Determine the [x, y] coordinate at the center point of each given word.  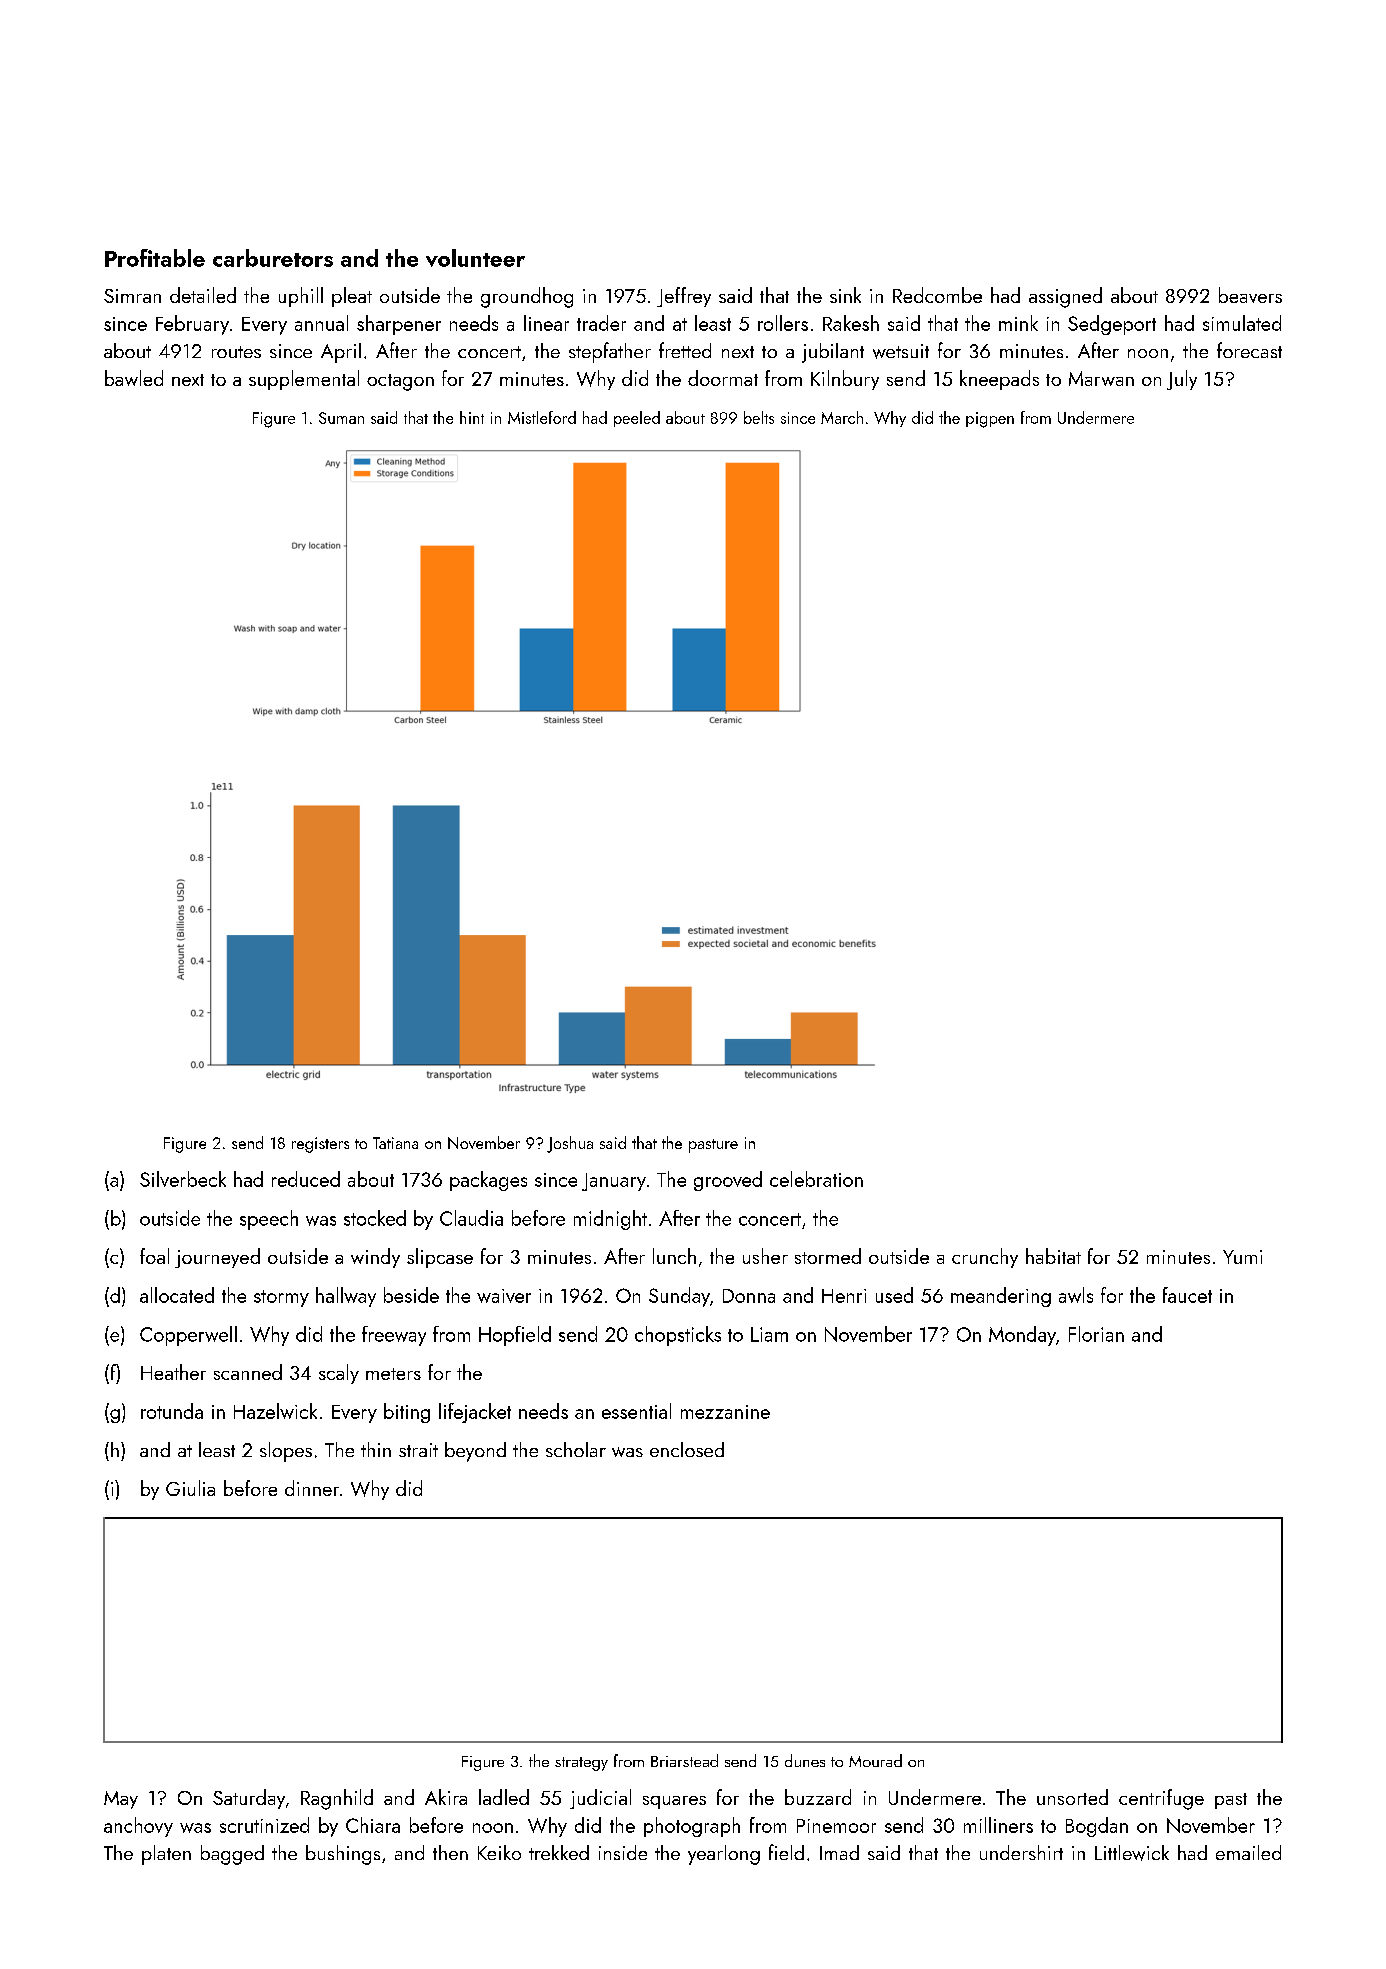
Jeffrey [684, 297]
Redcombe [937, 295]
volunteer [475, 258]
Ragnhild [337, 1799]
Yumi [1242, 1257]
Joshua [570, 1144]
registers [320, 1145]
